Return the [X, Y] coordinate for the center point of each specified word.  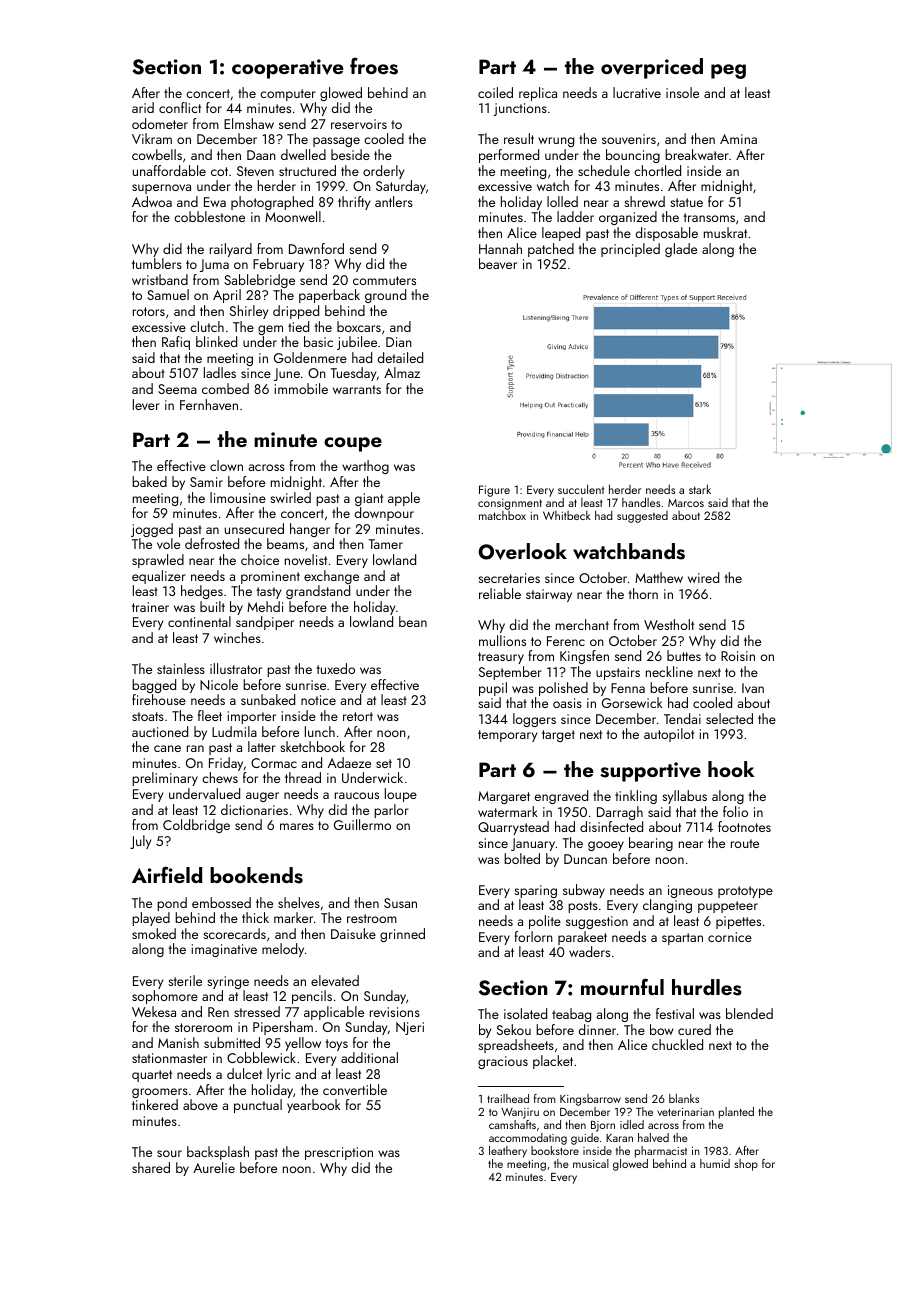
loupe [401, 795]
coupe [353, 444]
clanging [667, 906]
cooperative [288, 69]
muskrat [725, 232]
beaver [498, 263]
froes [374, 66]
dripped [296, 312]
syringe [228, 982]
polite [545, 922]
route [745, 843]
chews [220, 777]
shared [151, 1167]
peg [728, 71]
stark [700, 489]
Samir [206, 482]
